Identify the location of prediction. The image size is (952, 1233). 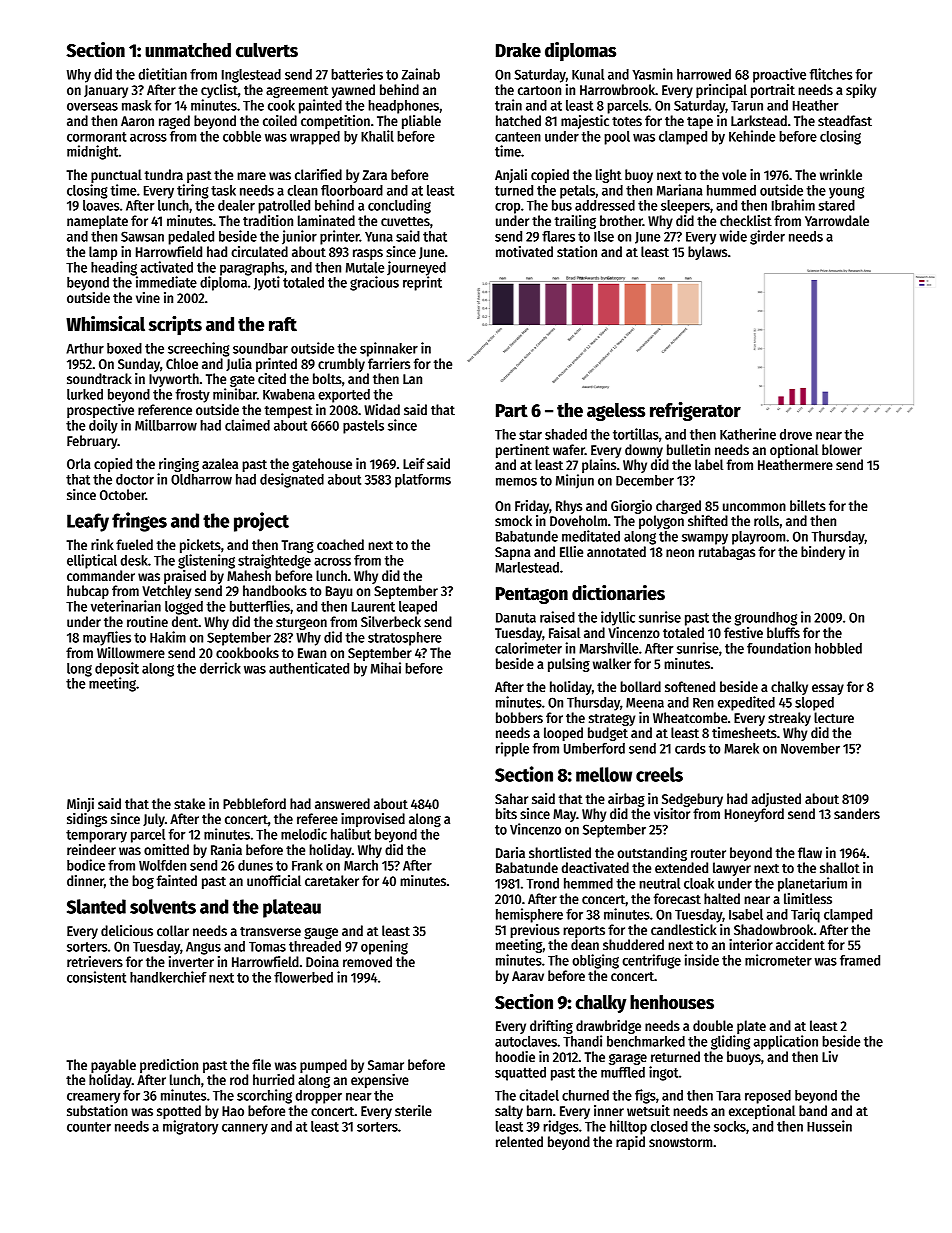
(169, 1066).
